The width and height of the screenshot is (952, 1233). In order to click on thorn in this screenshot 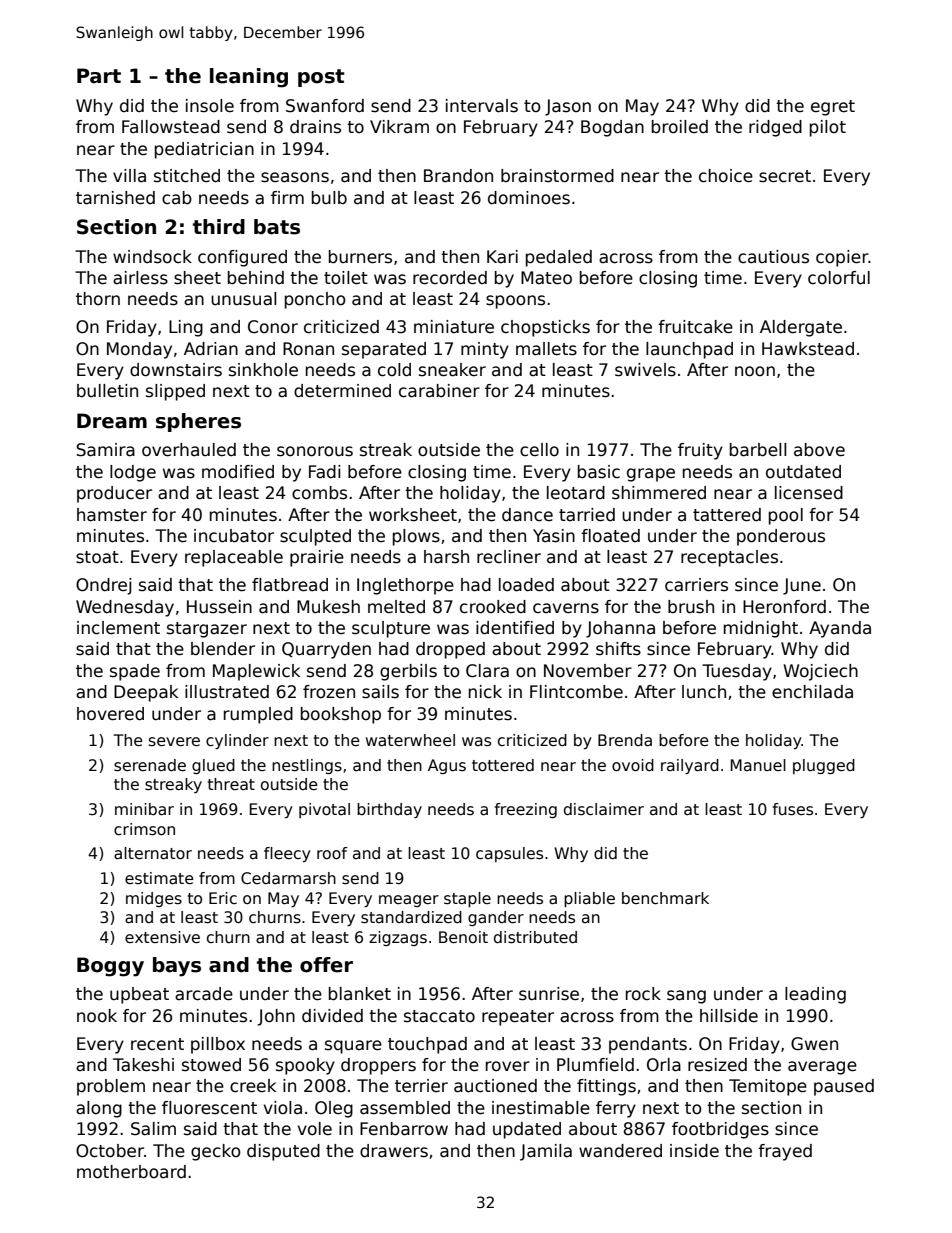, I will do `click(98, 299)`.
